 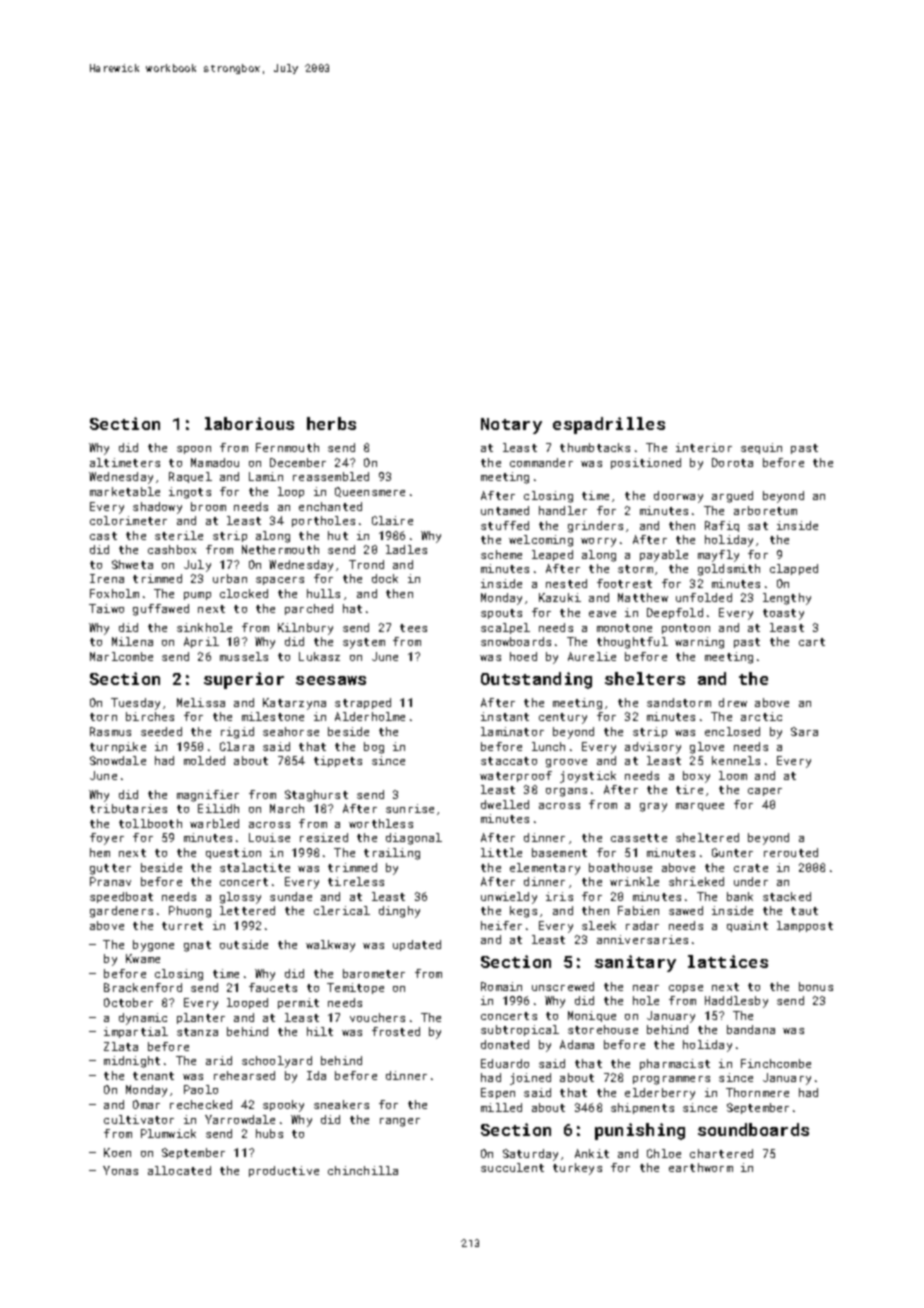 What do you see at coordinates (501, 614) in the screenshot?
I see `spouts` at bounding box center [501, 614].
